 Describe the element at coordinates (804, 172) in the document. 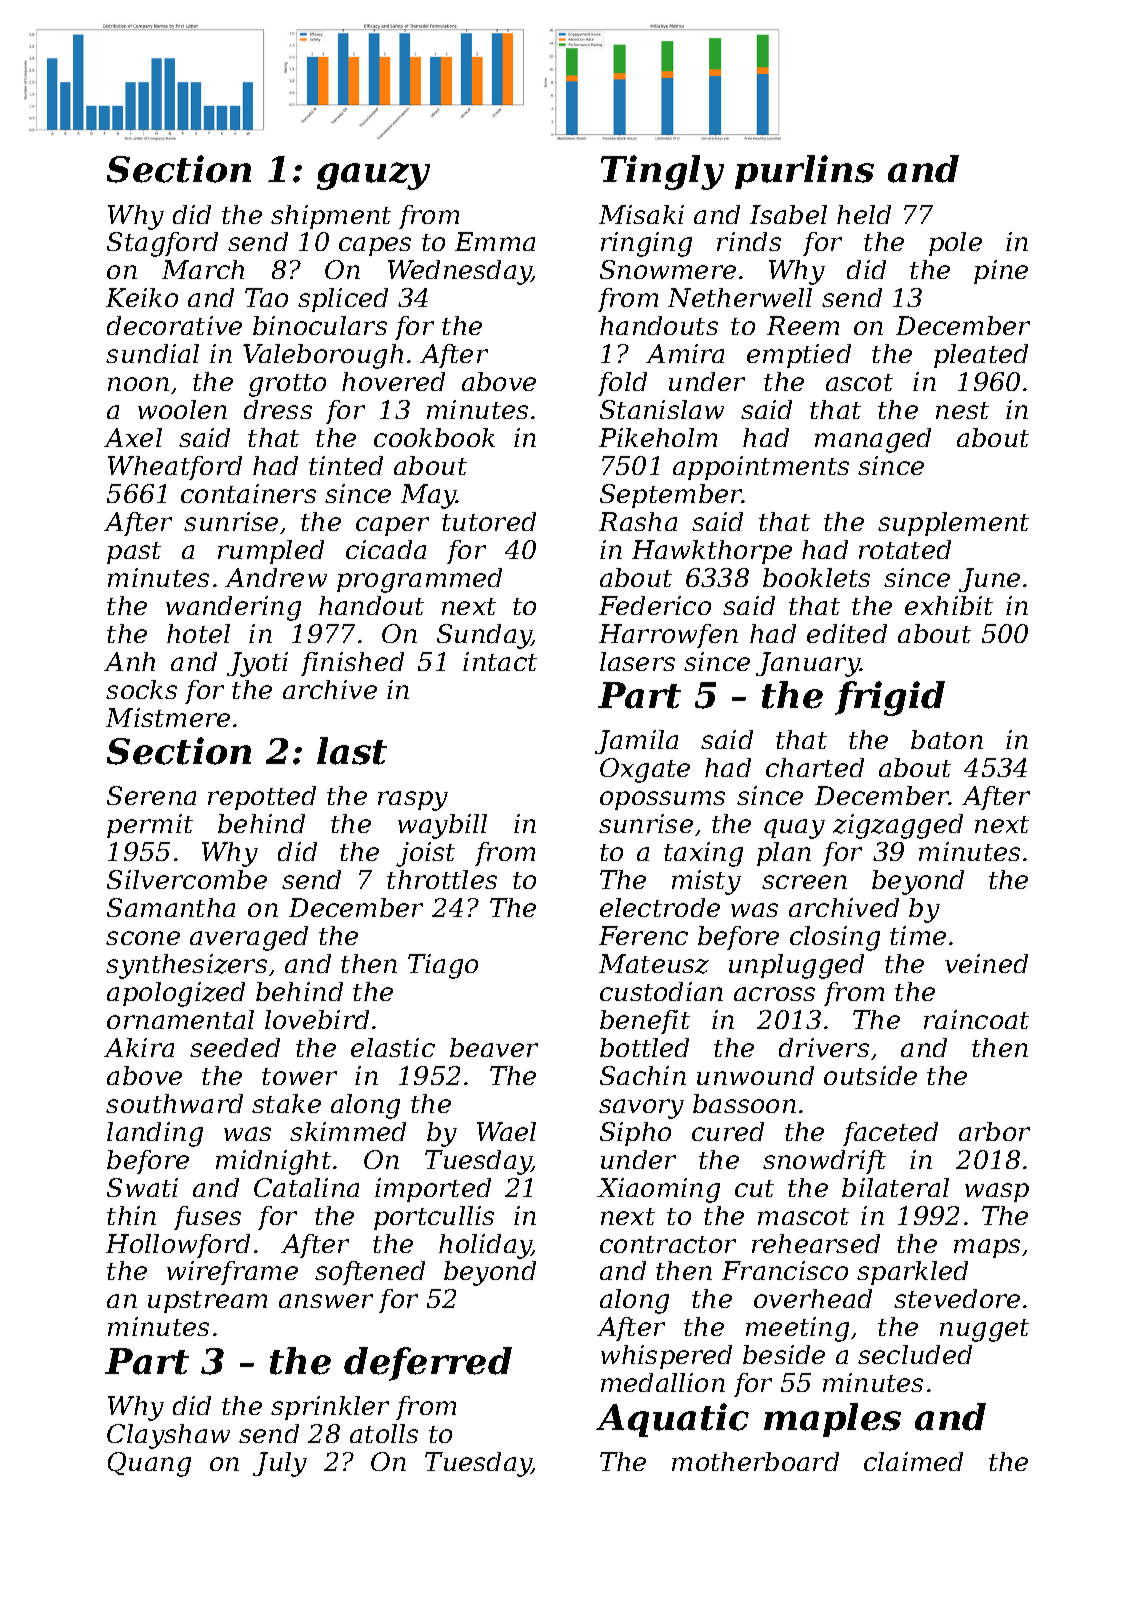

I see `purlins` at that location.
